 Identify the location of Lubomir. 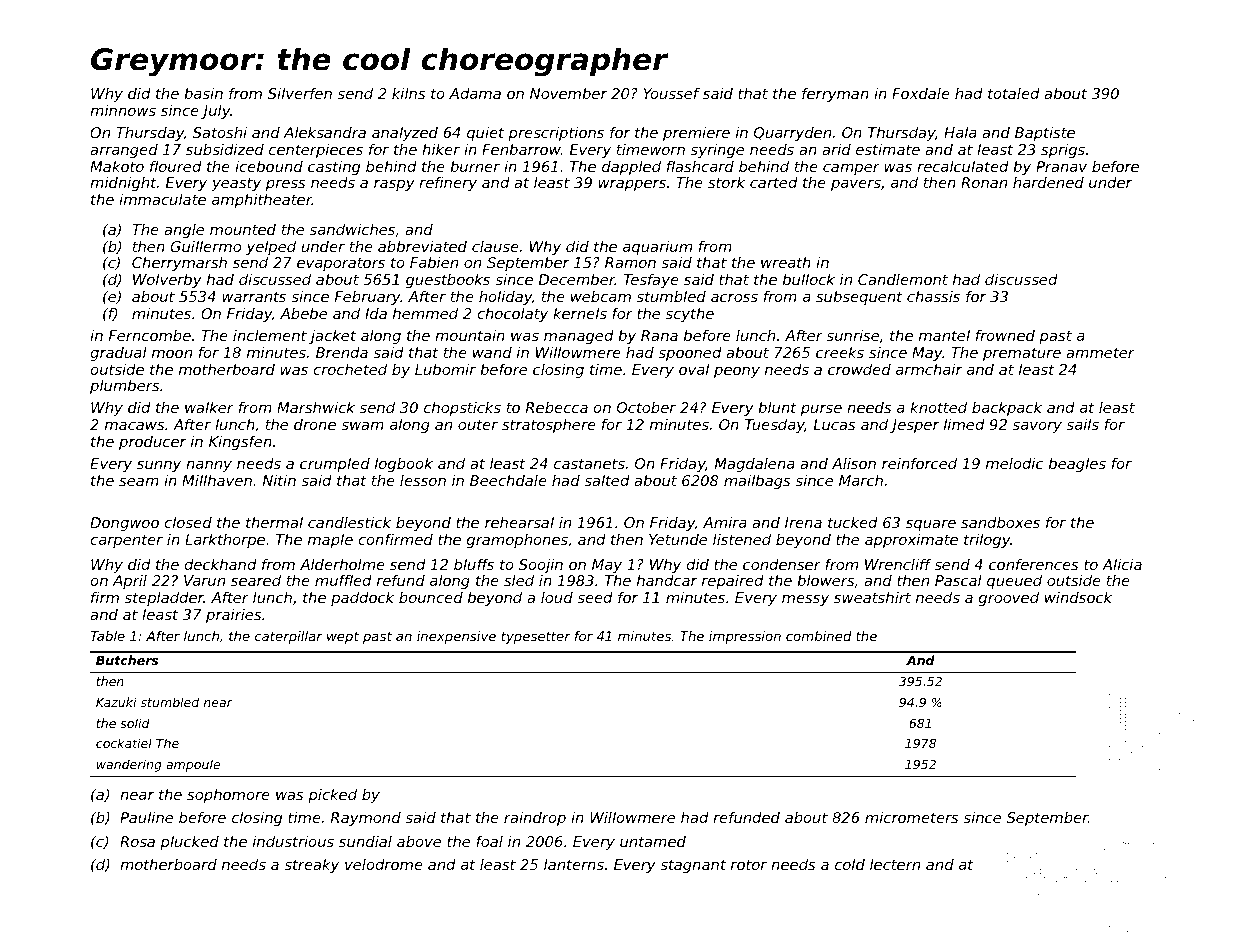
(445, 369).
